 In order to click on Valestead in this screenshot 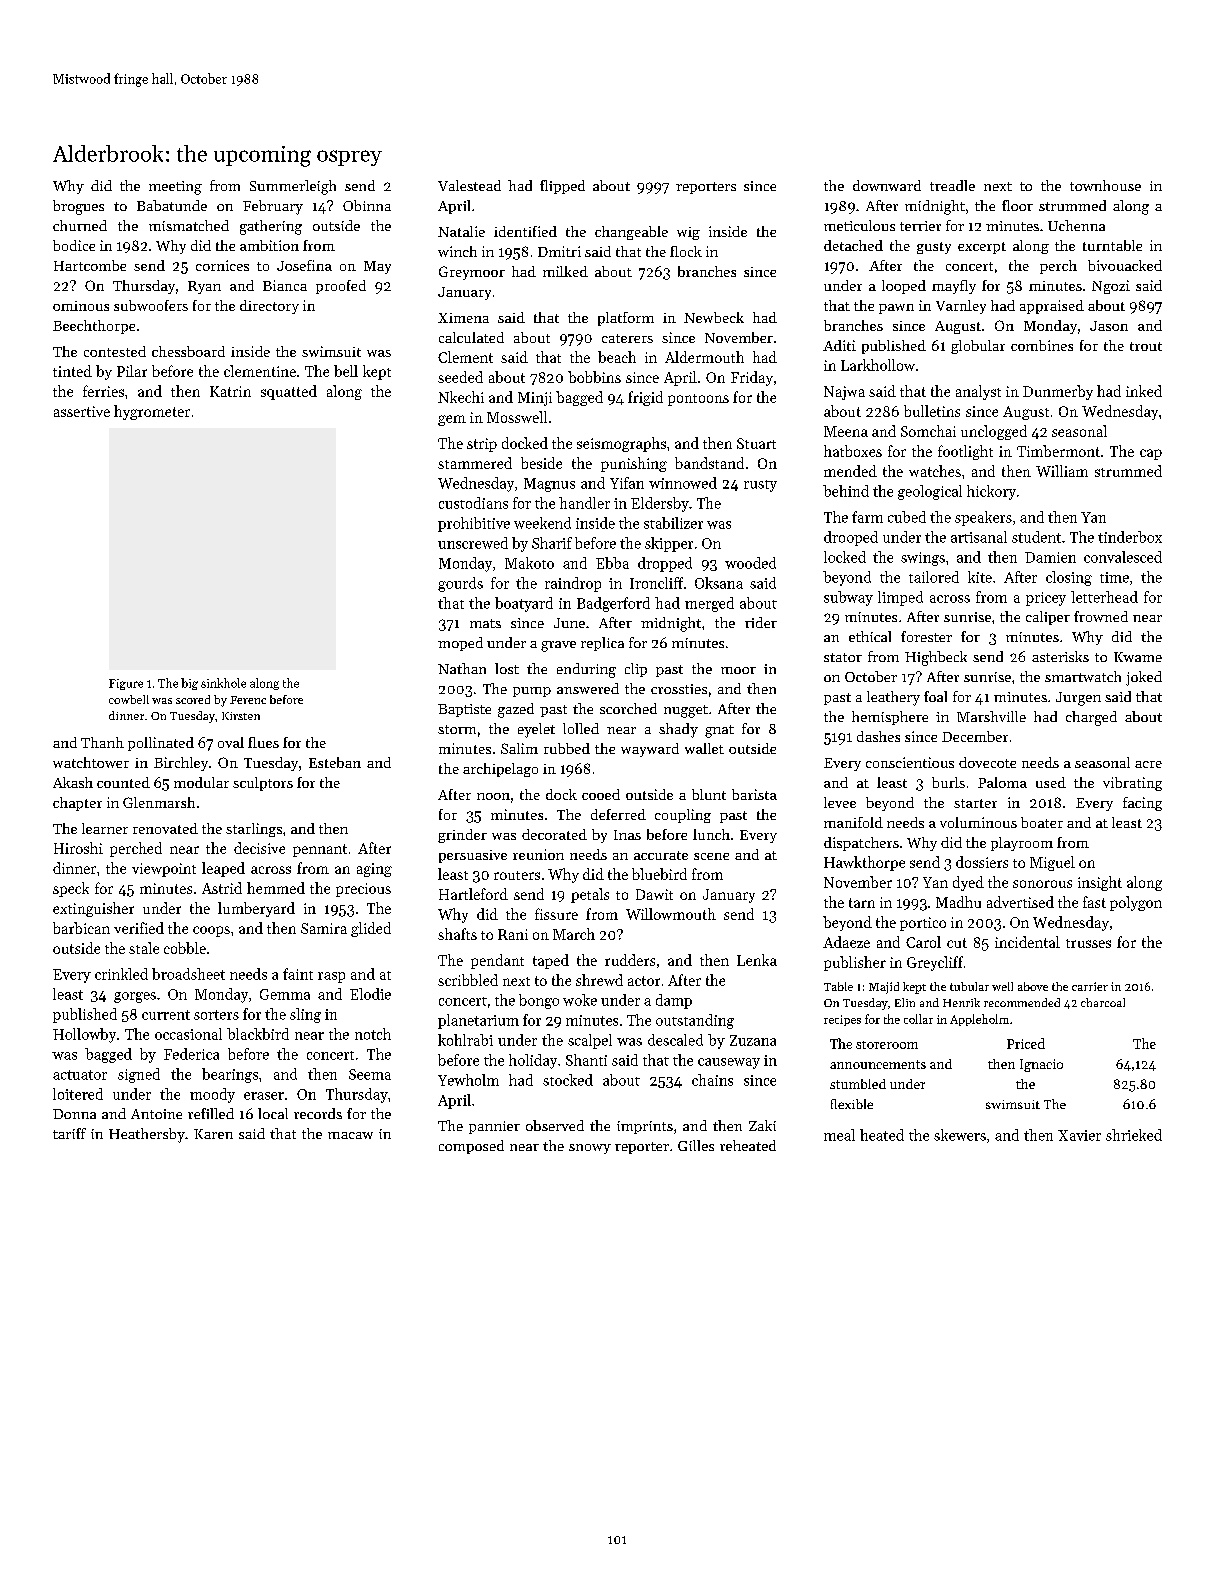, I will do `click(469, 185)`.
